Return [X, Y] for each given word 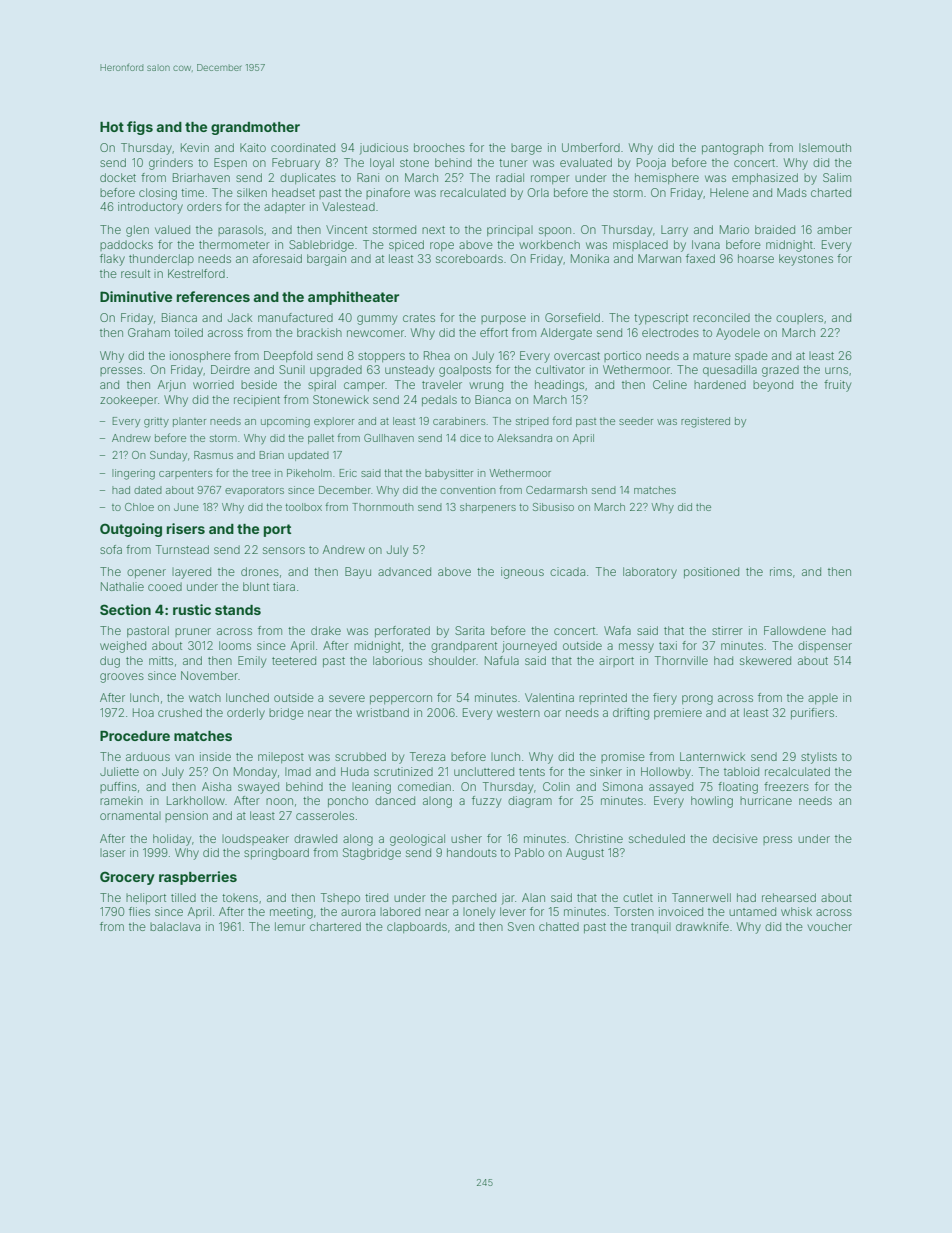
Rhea [437, 355]
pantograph [732, 149]
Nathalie [122, 586]
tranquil [651, 927]
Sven [521, 926]
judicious [384, 149]
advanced [404, 571]
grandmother [255, 128]
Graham [149, 332]
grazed [780, 371]
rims [781, 571]
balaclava [175, 926]
